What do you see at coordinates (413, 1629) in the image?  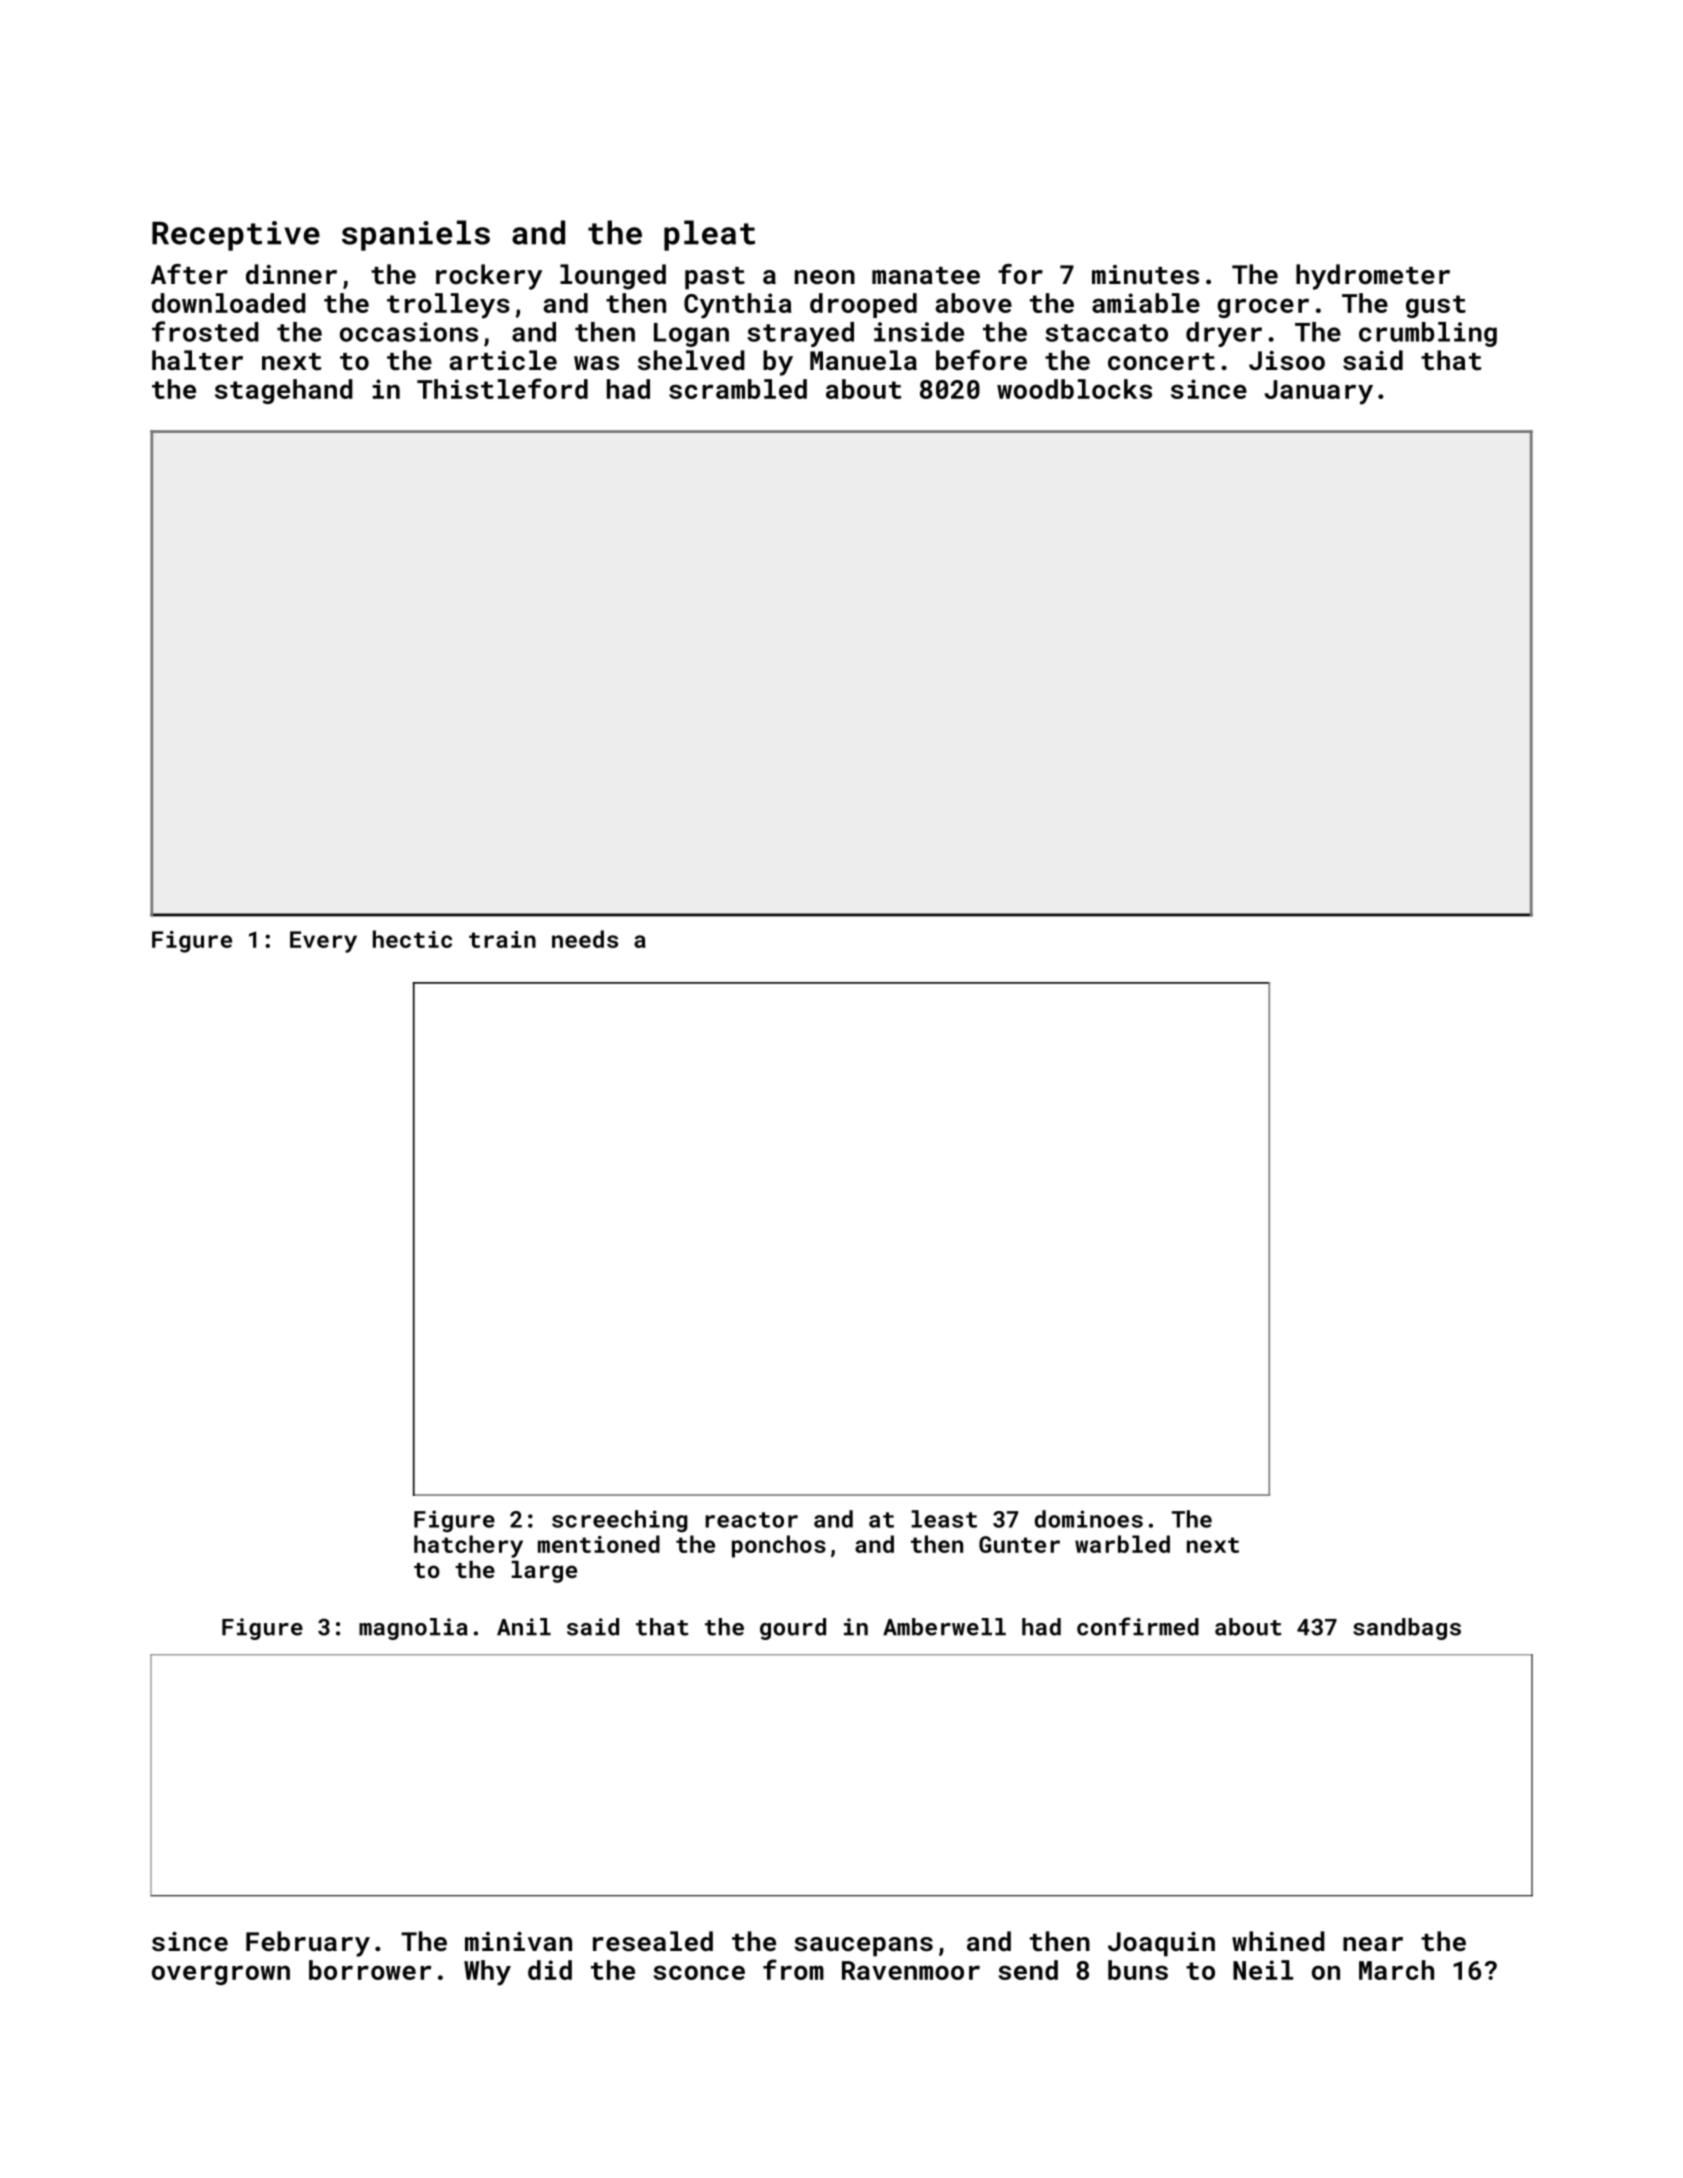 I see `magnolia` at bounding box center [413, 1629].
